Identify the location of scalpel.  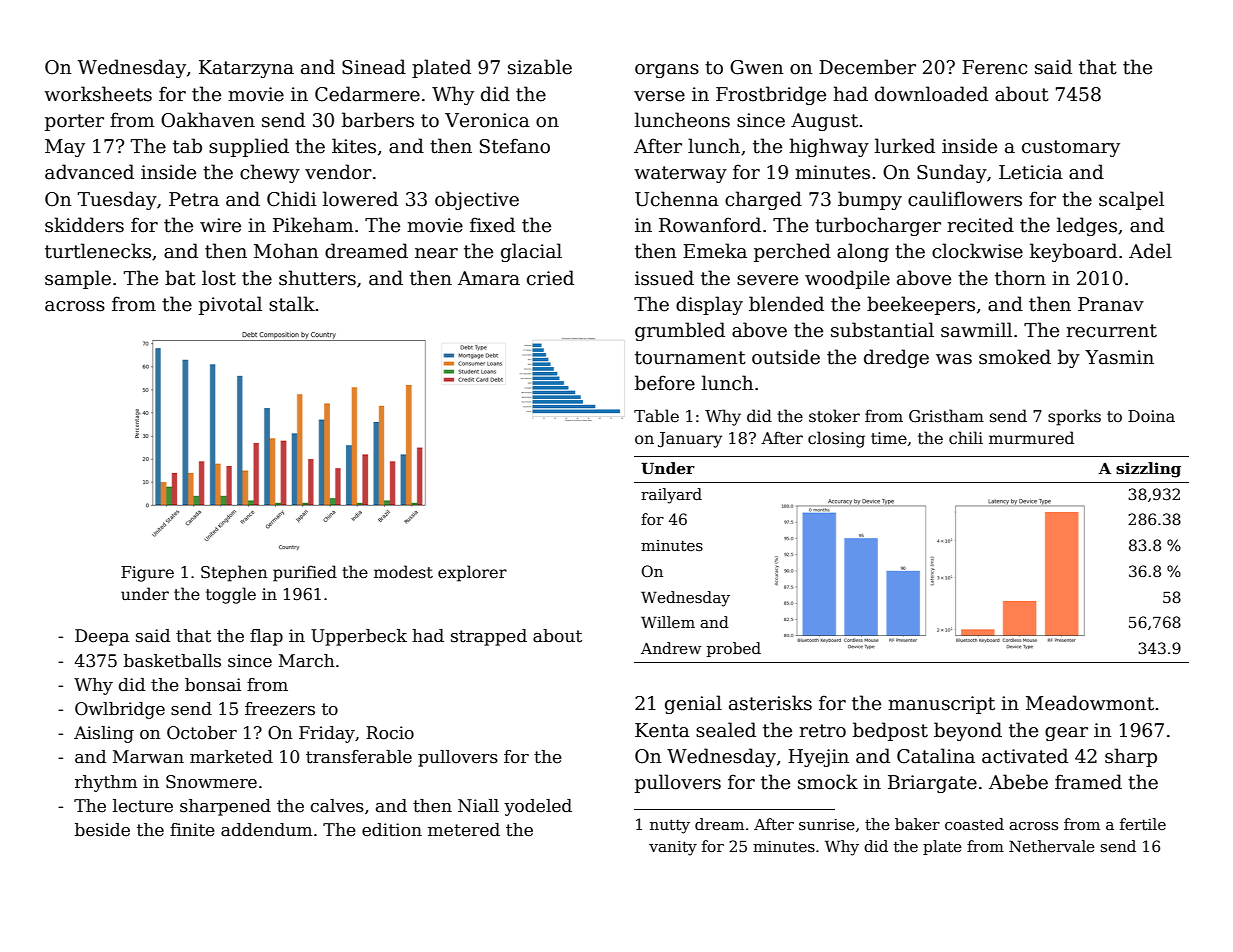
(1131, 200).
